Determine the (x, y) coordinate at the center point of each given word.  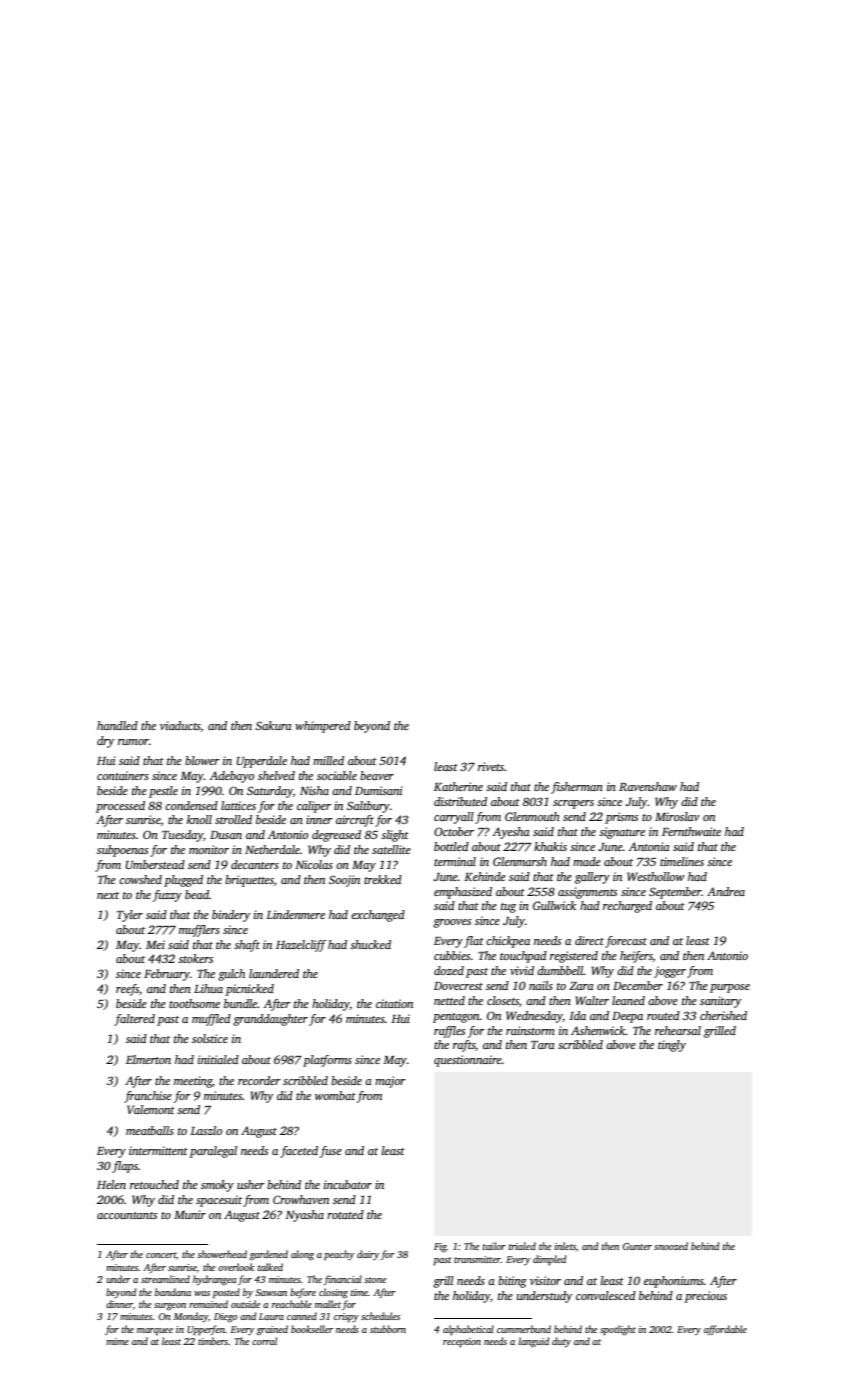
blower (202, 760)
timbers (213, 1341)
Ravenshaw (648, 786)
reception (462, 1342)
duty (561, 1342)
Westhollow (655, 876)
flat (474, 942)
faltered (134, 1020)
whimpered (323, 727)
